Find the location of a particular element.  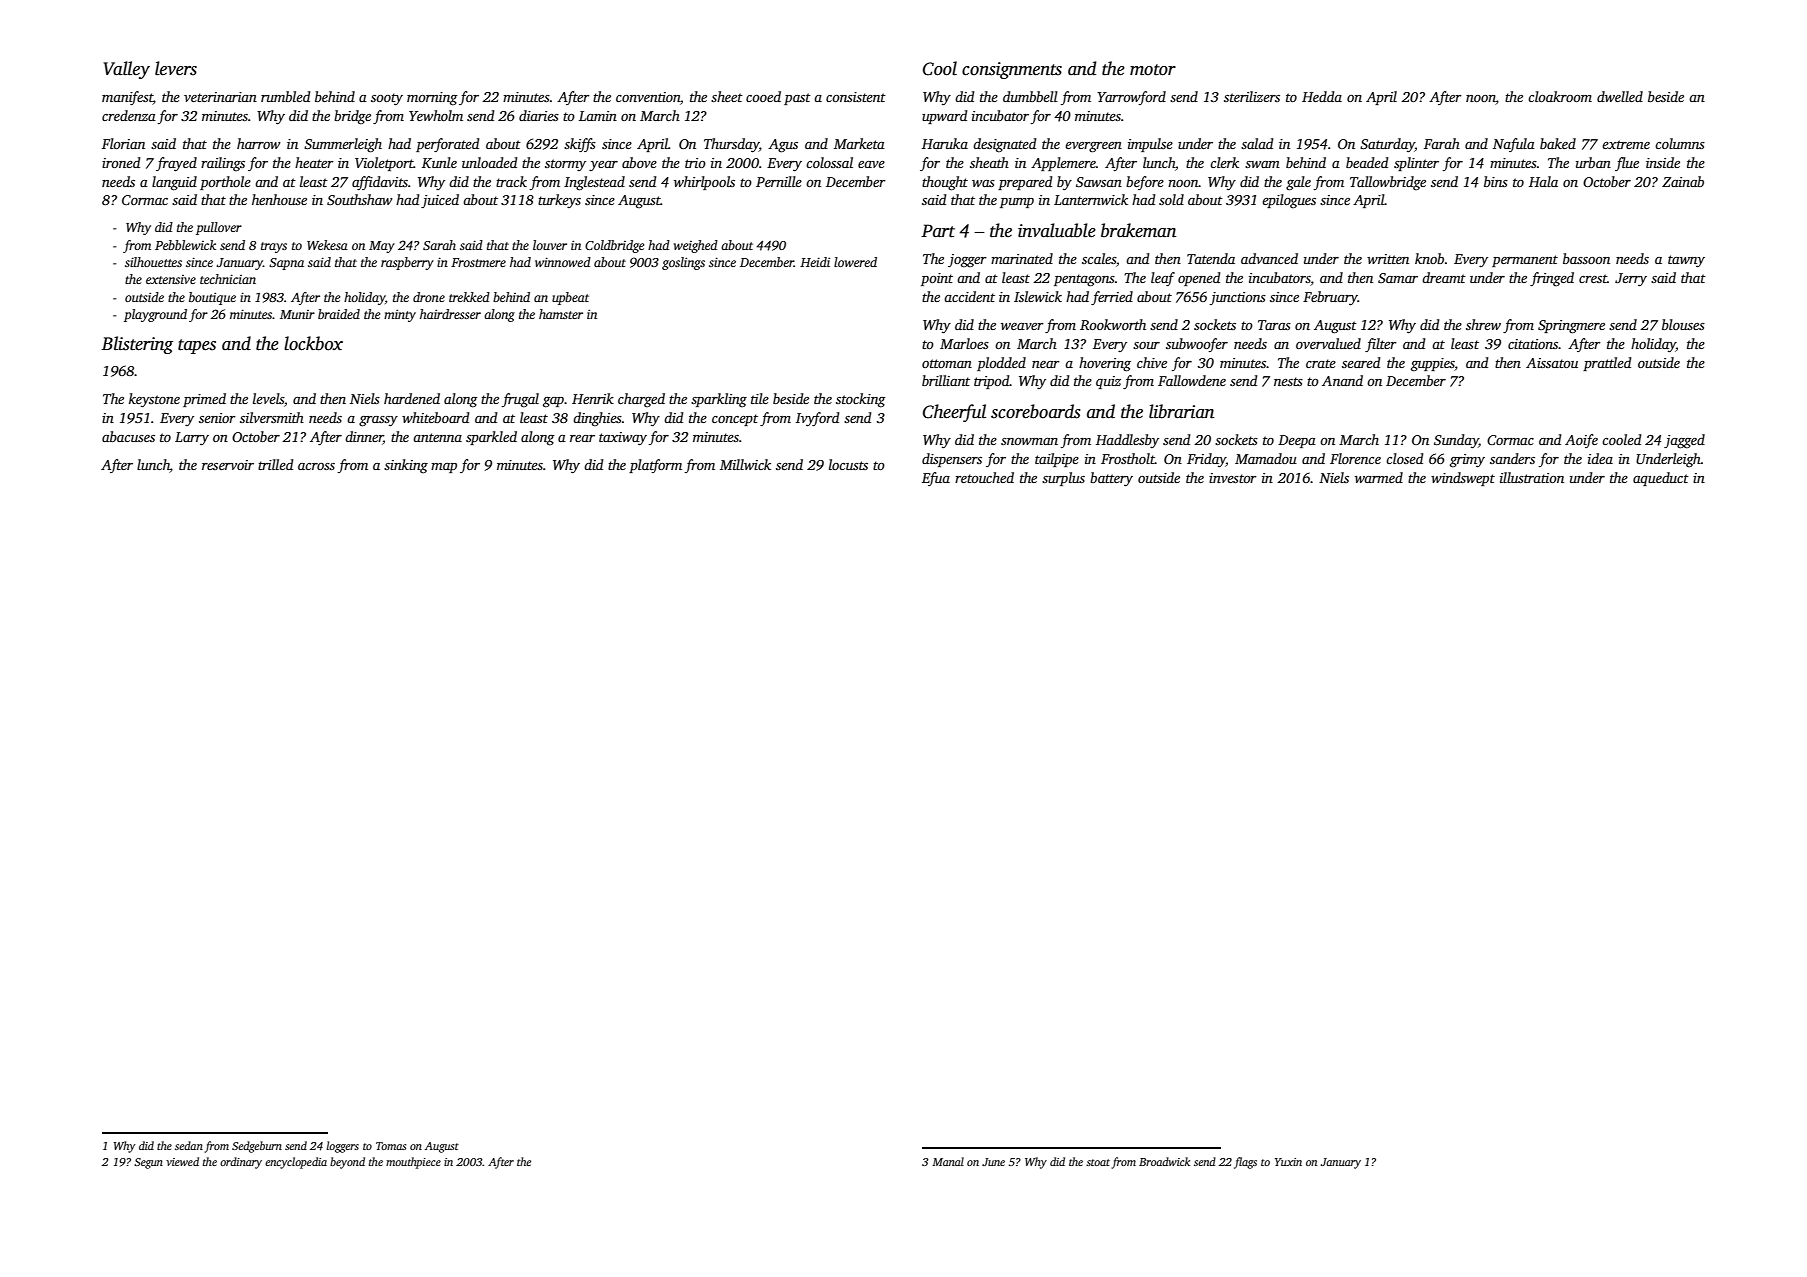

motor is located at coordinates (1153, 70).
